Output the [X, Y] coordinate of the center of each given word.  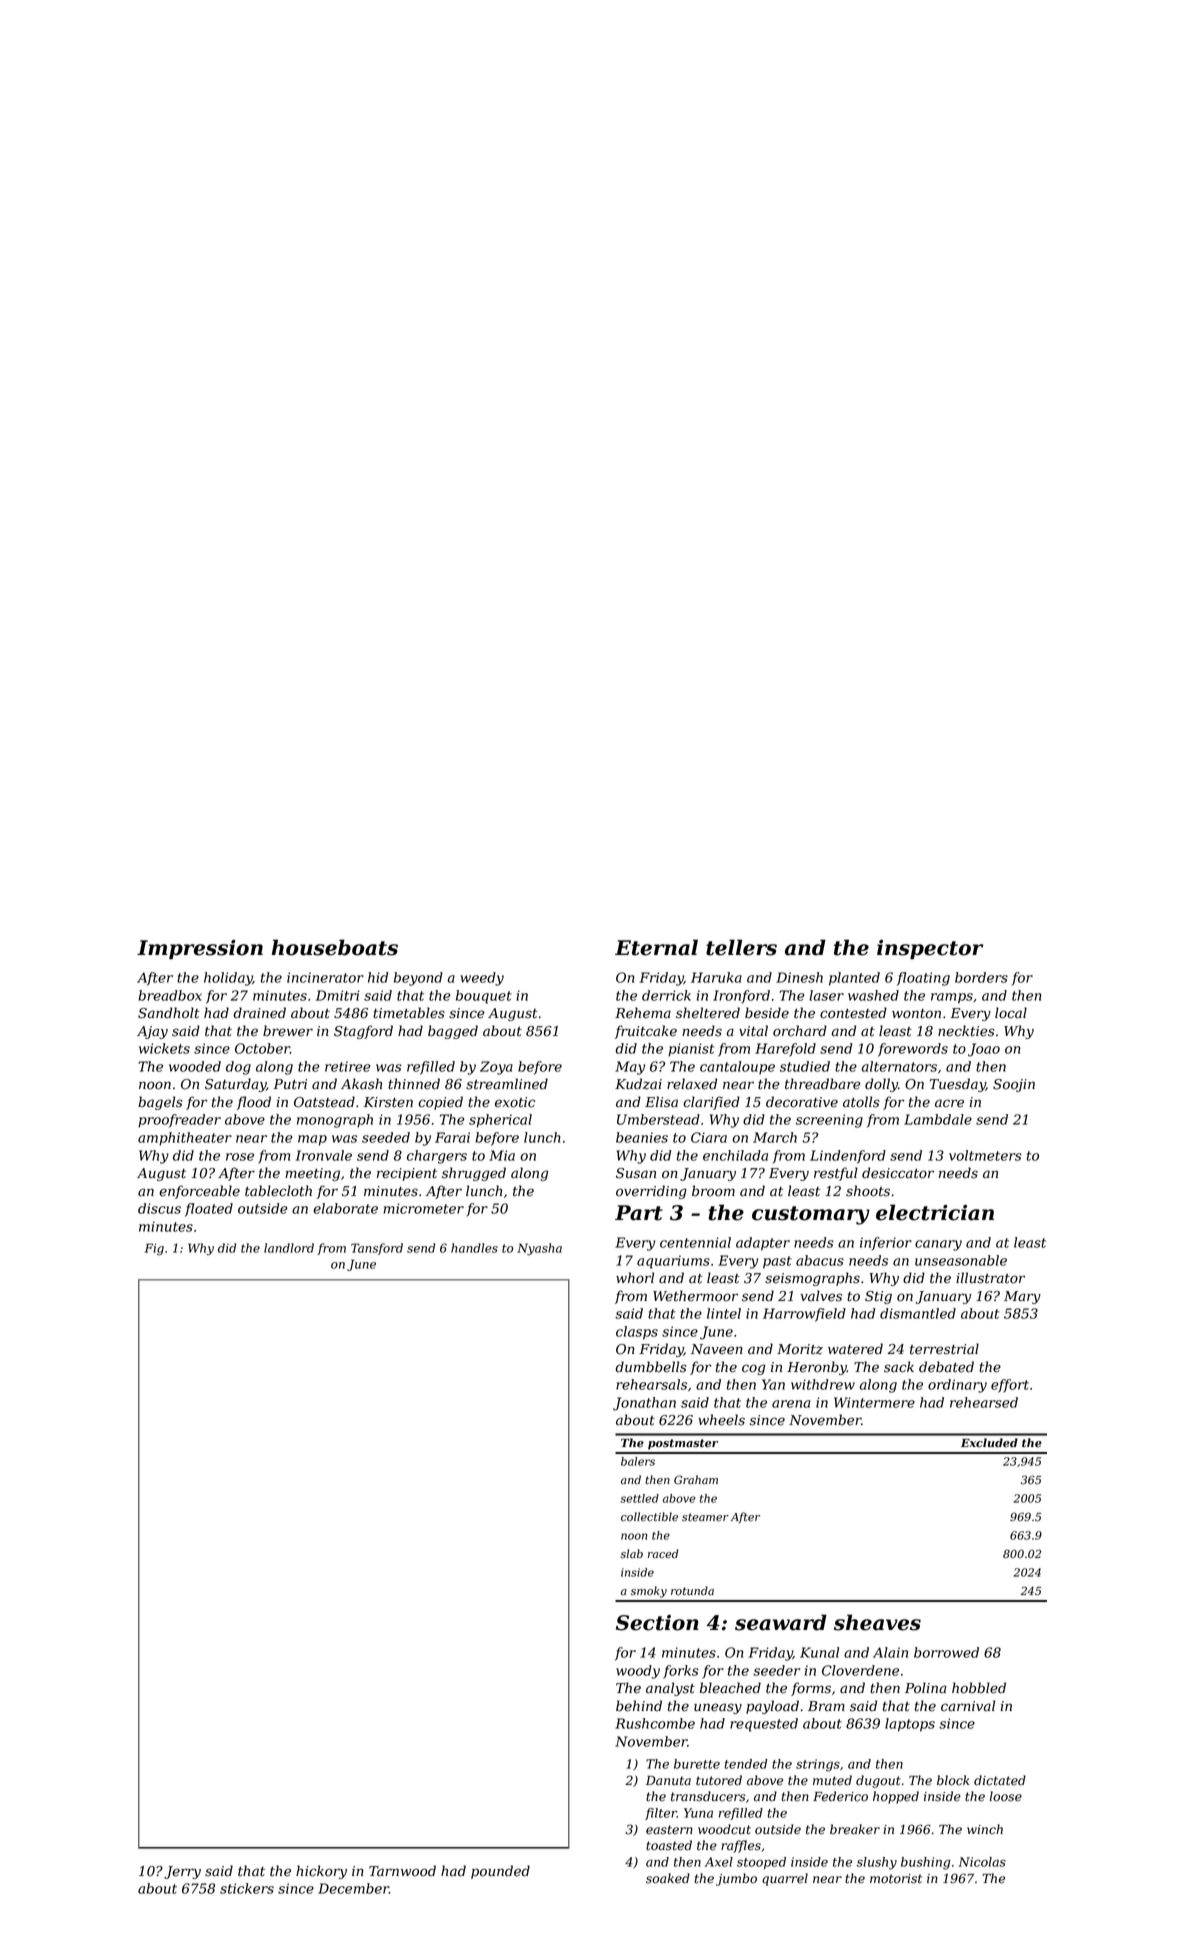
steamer [705, 1517]
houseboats [335, 947]
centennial [695, 1242]
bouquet [484, 997]
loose [1005, 1796]
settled [639, 1498]
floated [209, 1210]
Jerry [182, 1872]
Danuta [668, 1781]
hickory [321, 1872]
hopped [896, 1797]
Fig [154, 1249]
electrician [935, 1212]
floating [923, 979]
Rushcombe [655, 1723]
